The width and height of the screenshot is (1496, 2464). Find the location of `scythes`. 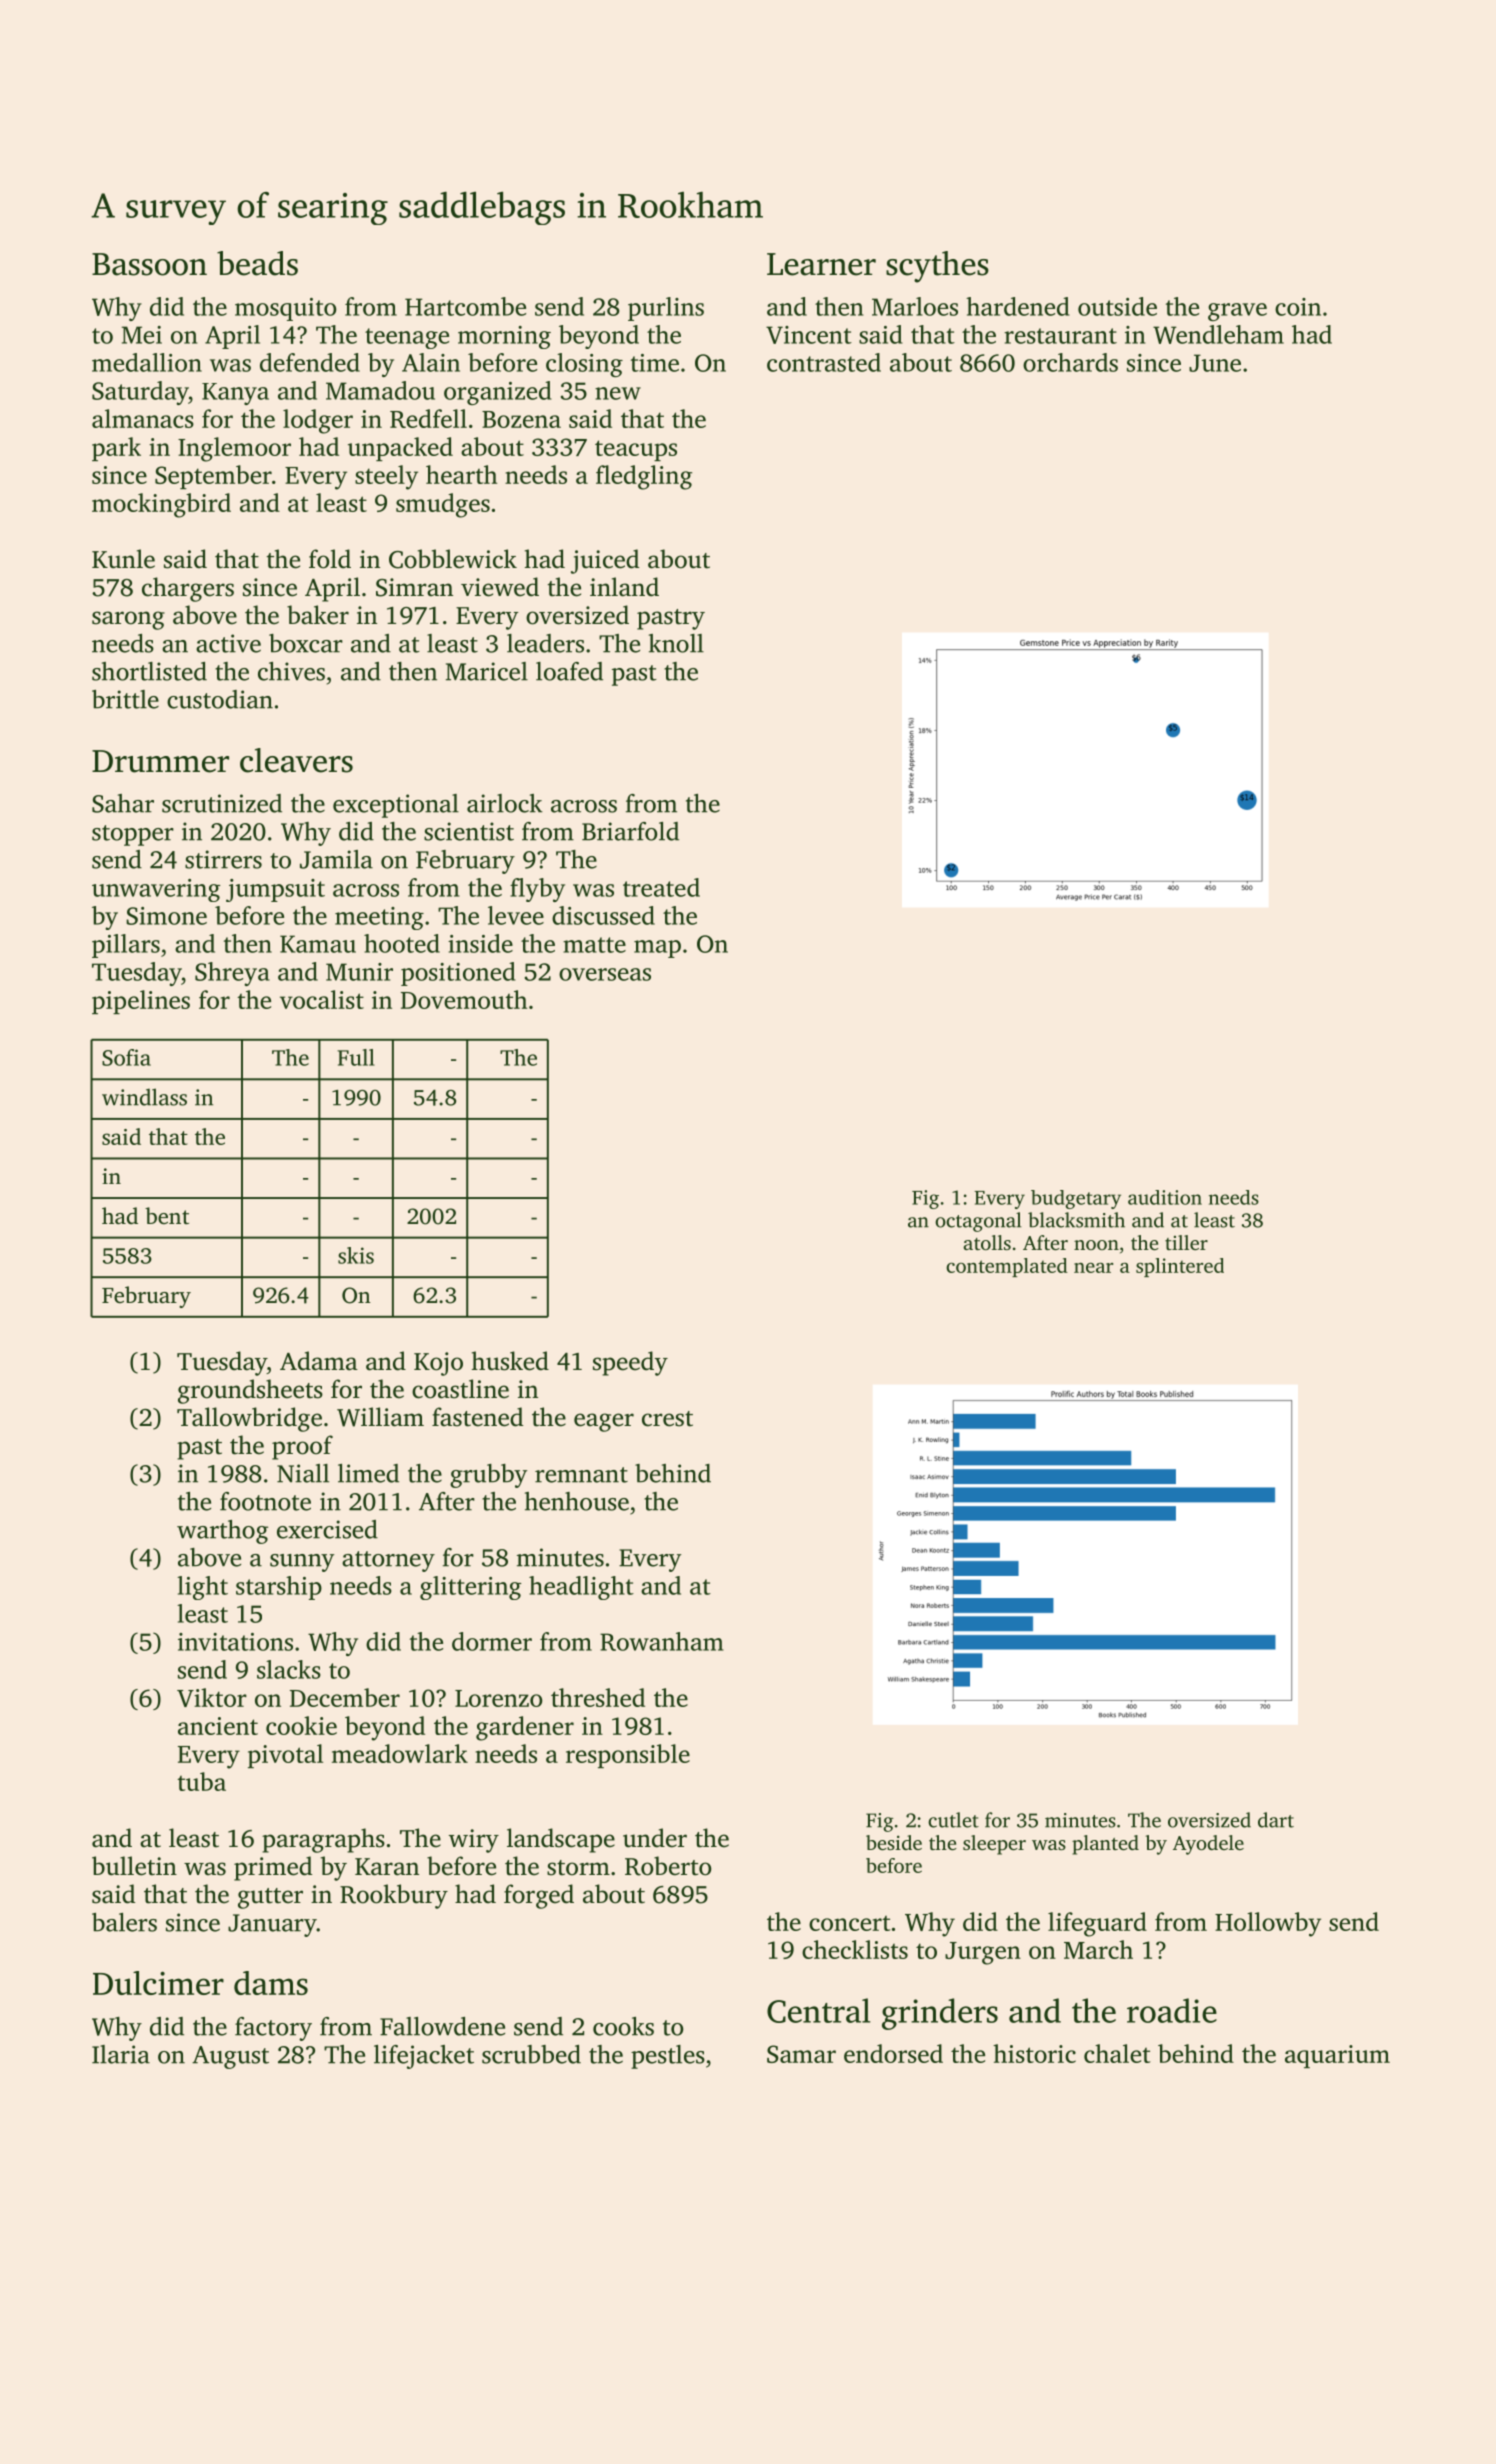

scythes is located at coordinates (937, 267).
